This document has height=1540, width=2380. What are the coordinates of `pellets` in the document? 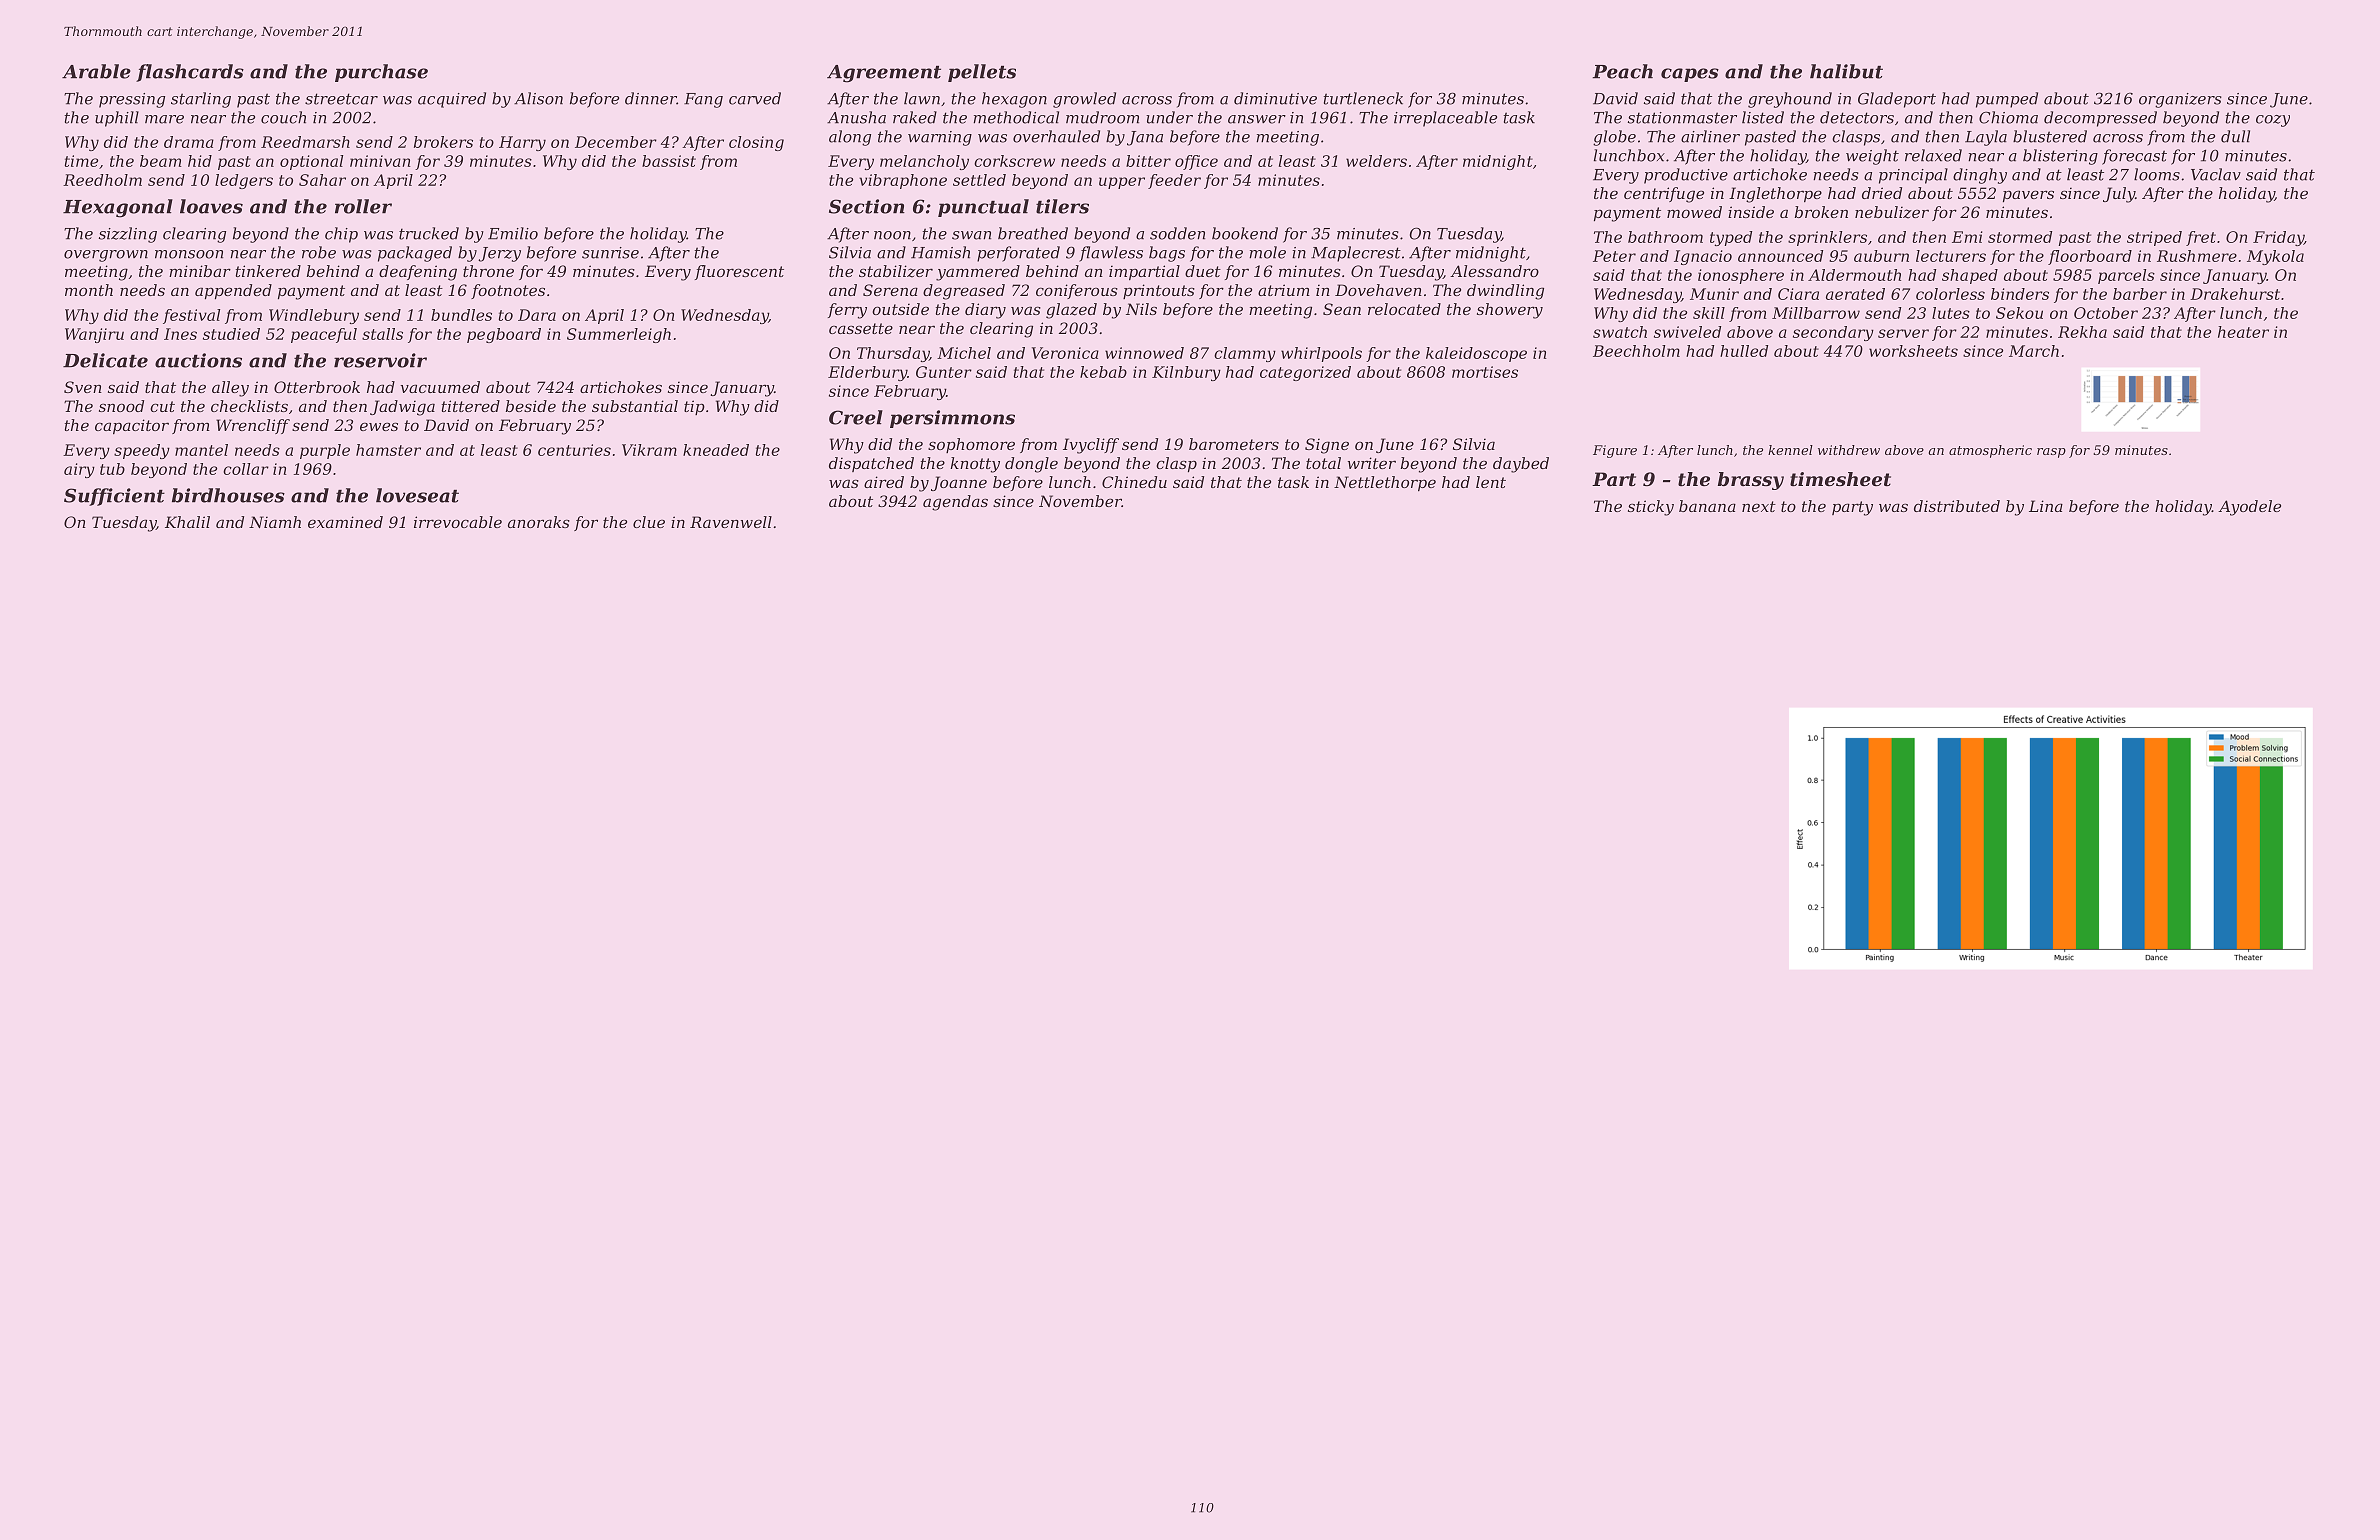 It's located at (982, 73).
